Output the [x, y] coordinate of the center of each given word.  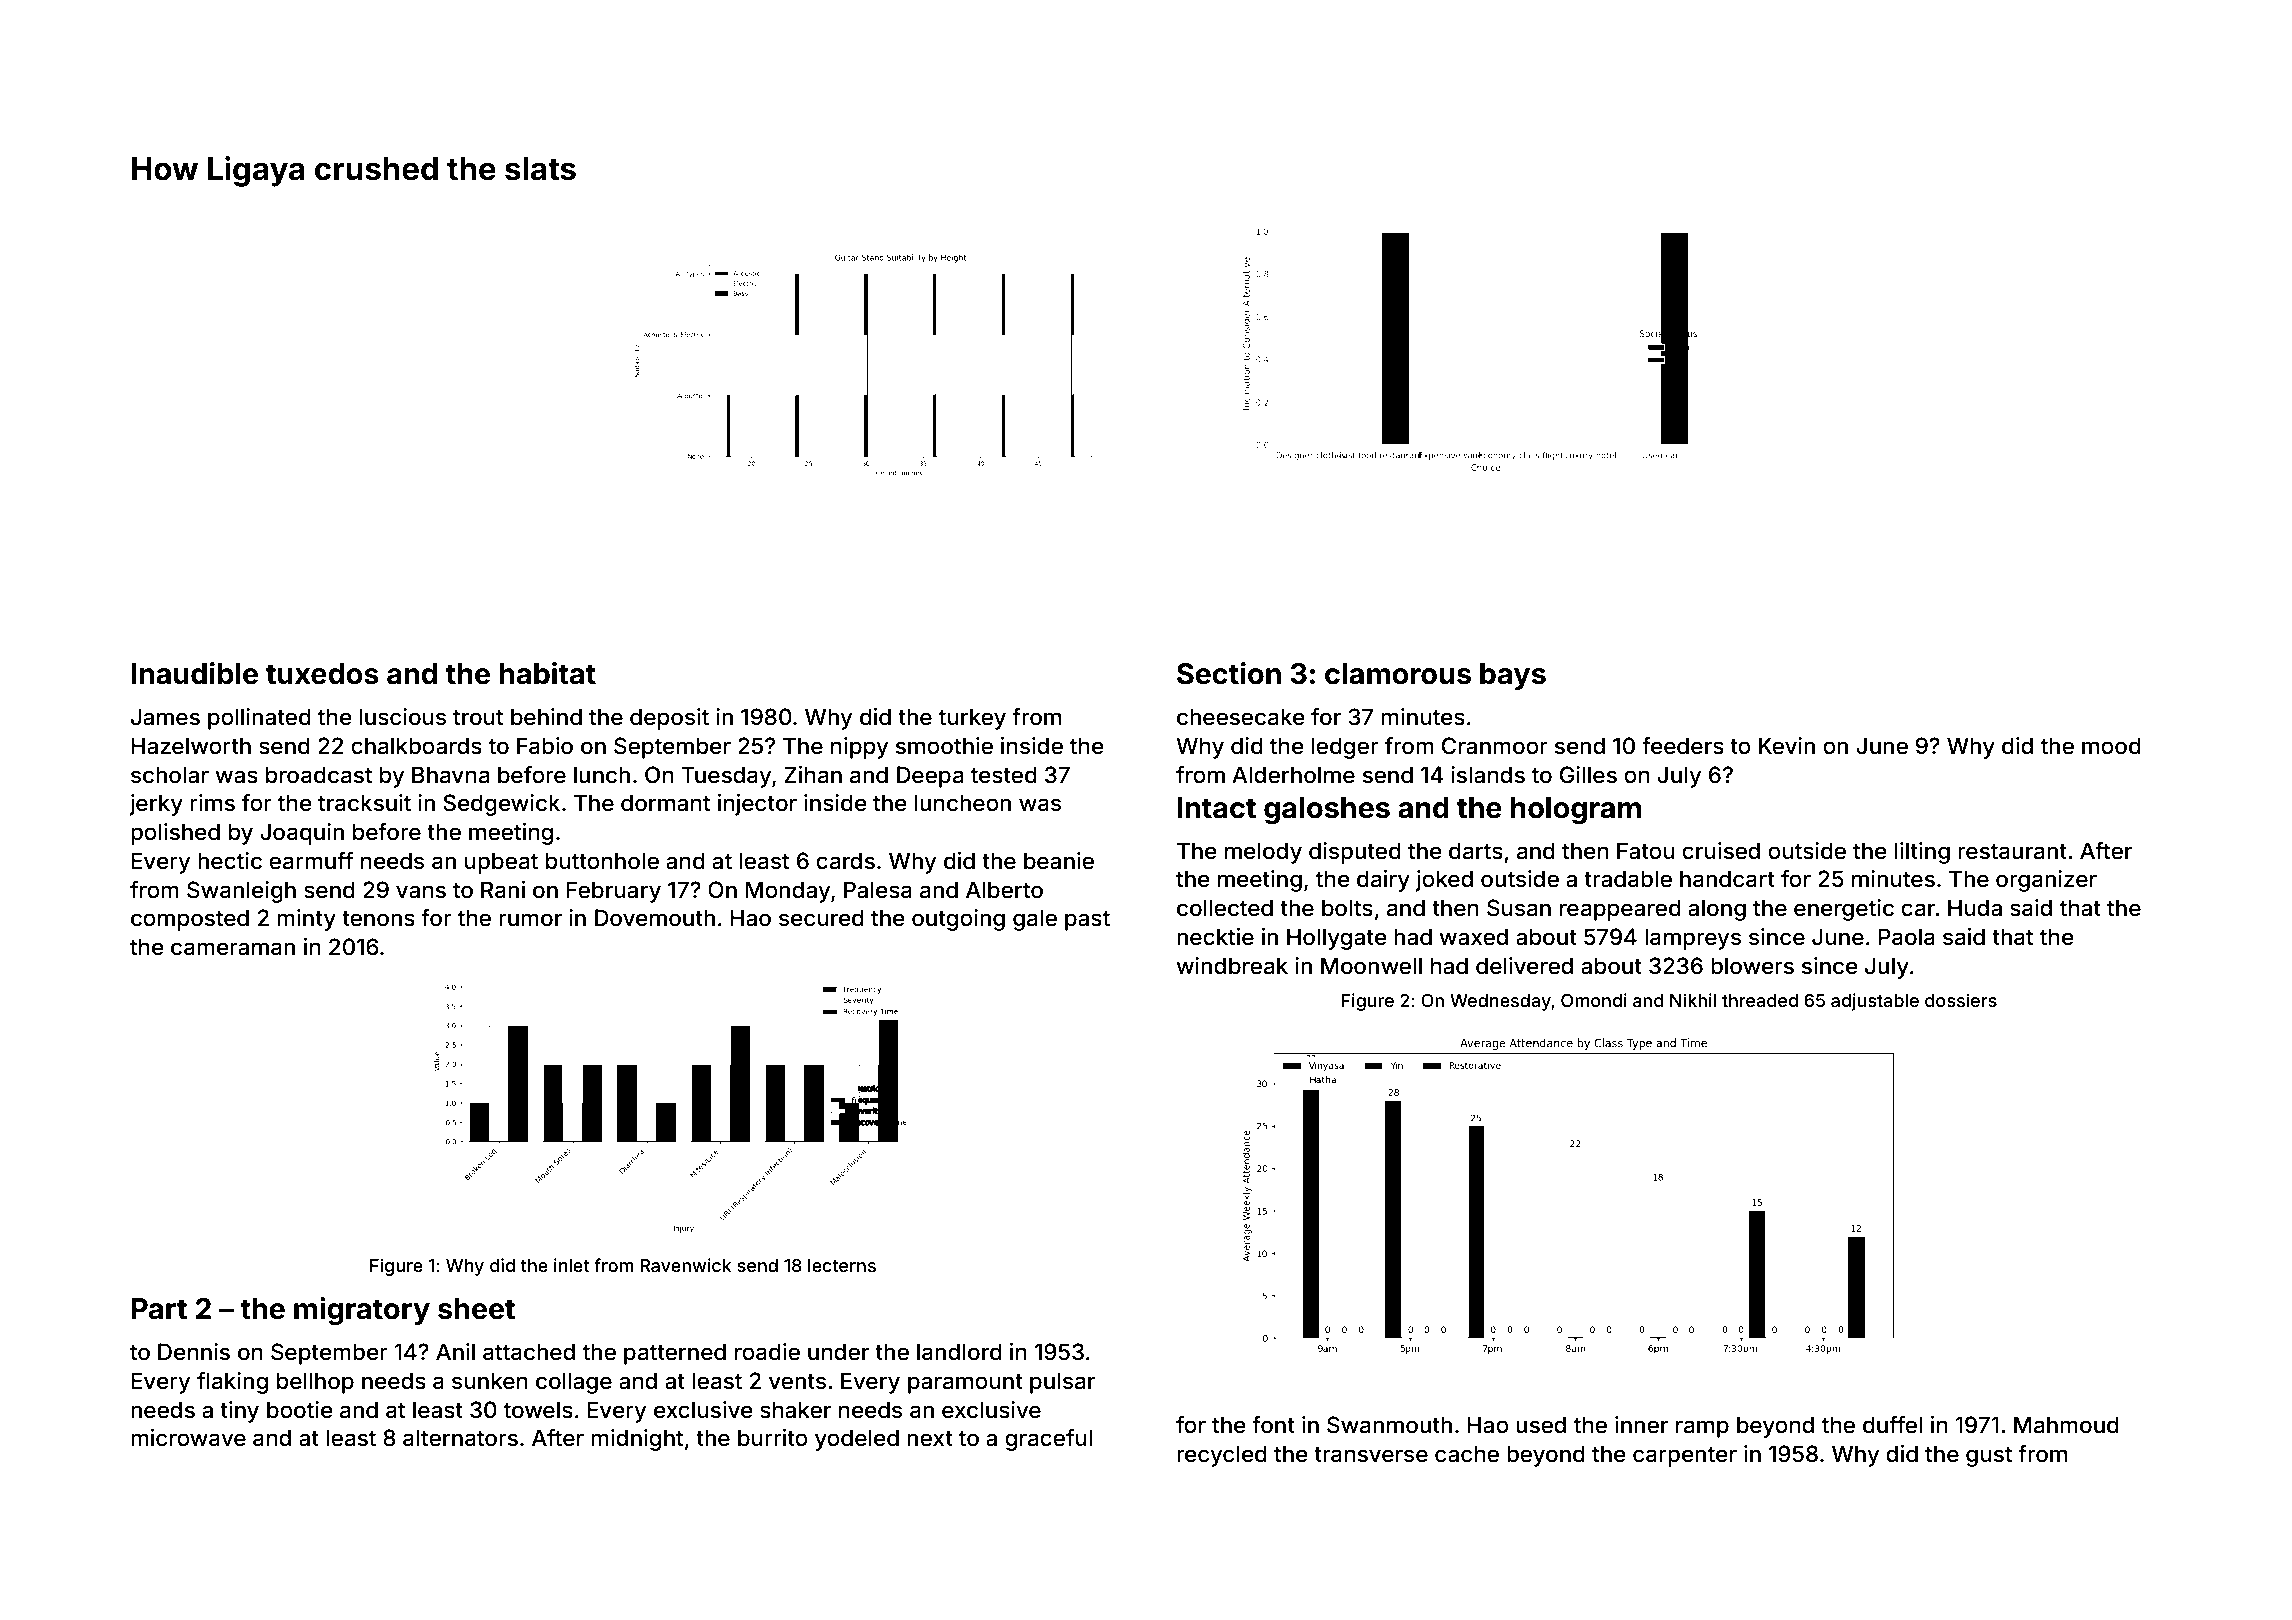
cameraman [233, 949]
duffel [1892, 1425]
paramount [965, 1384]
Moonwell [1371, 966]
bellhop [315, 1383]
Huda [1975, 908]
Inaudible [195, 673]
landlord [959, 1352]
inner [1641, 1425]
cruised [1721, 851]
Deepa [930, 777]
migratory [362, 1311]
